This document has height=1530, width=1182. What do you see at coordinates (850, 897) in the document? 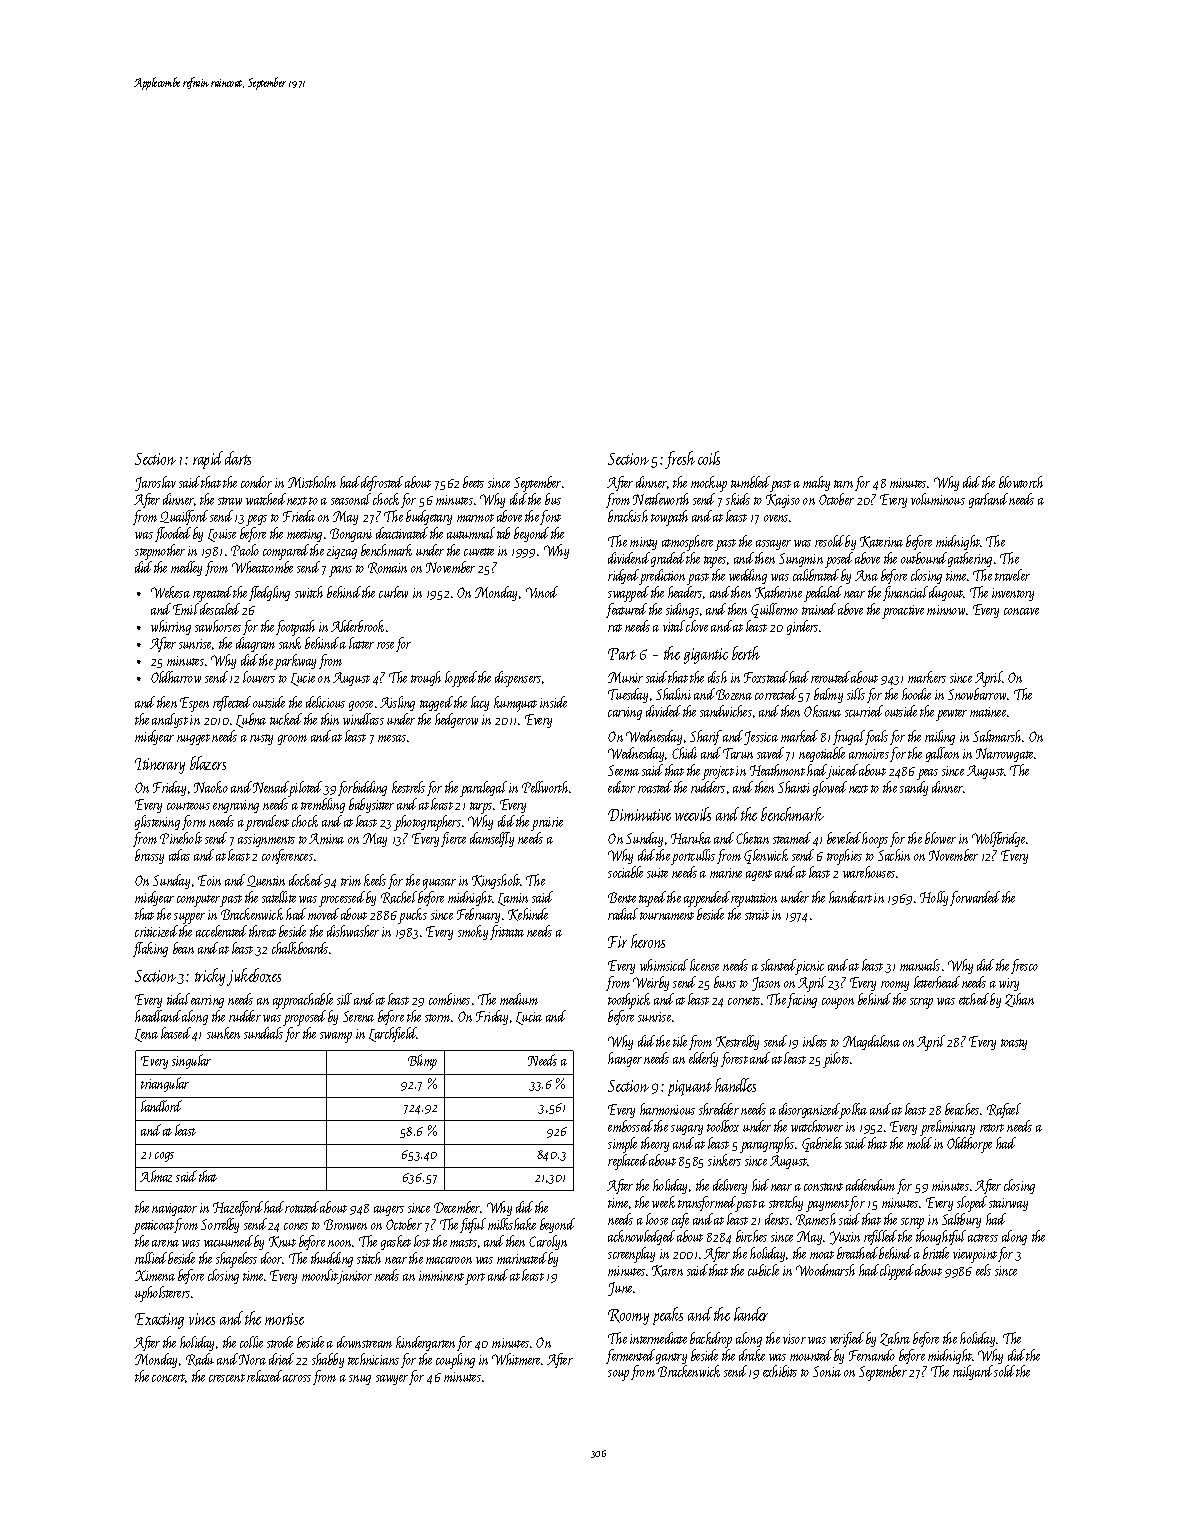
I see `handcart` at bounding box center [850, 897].
